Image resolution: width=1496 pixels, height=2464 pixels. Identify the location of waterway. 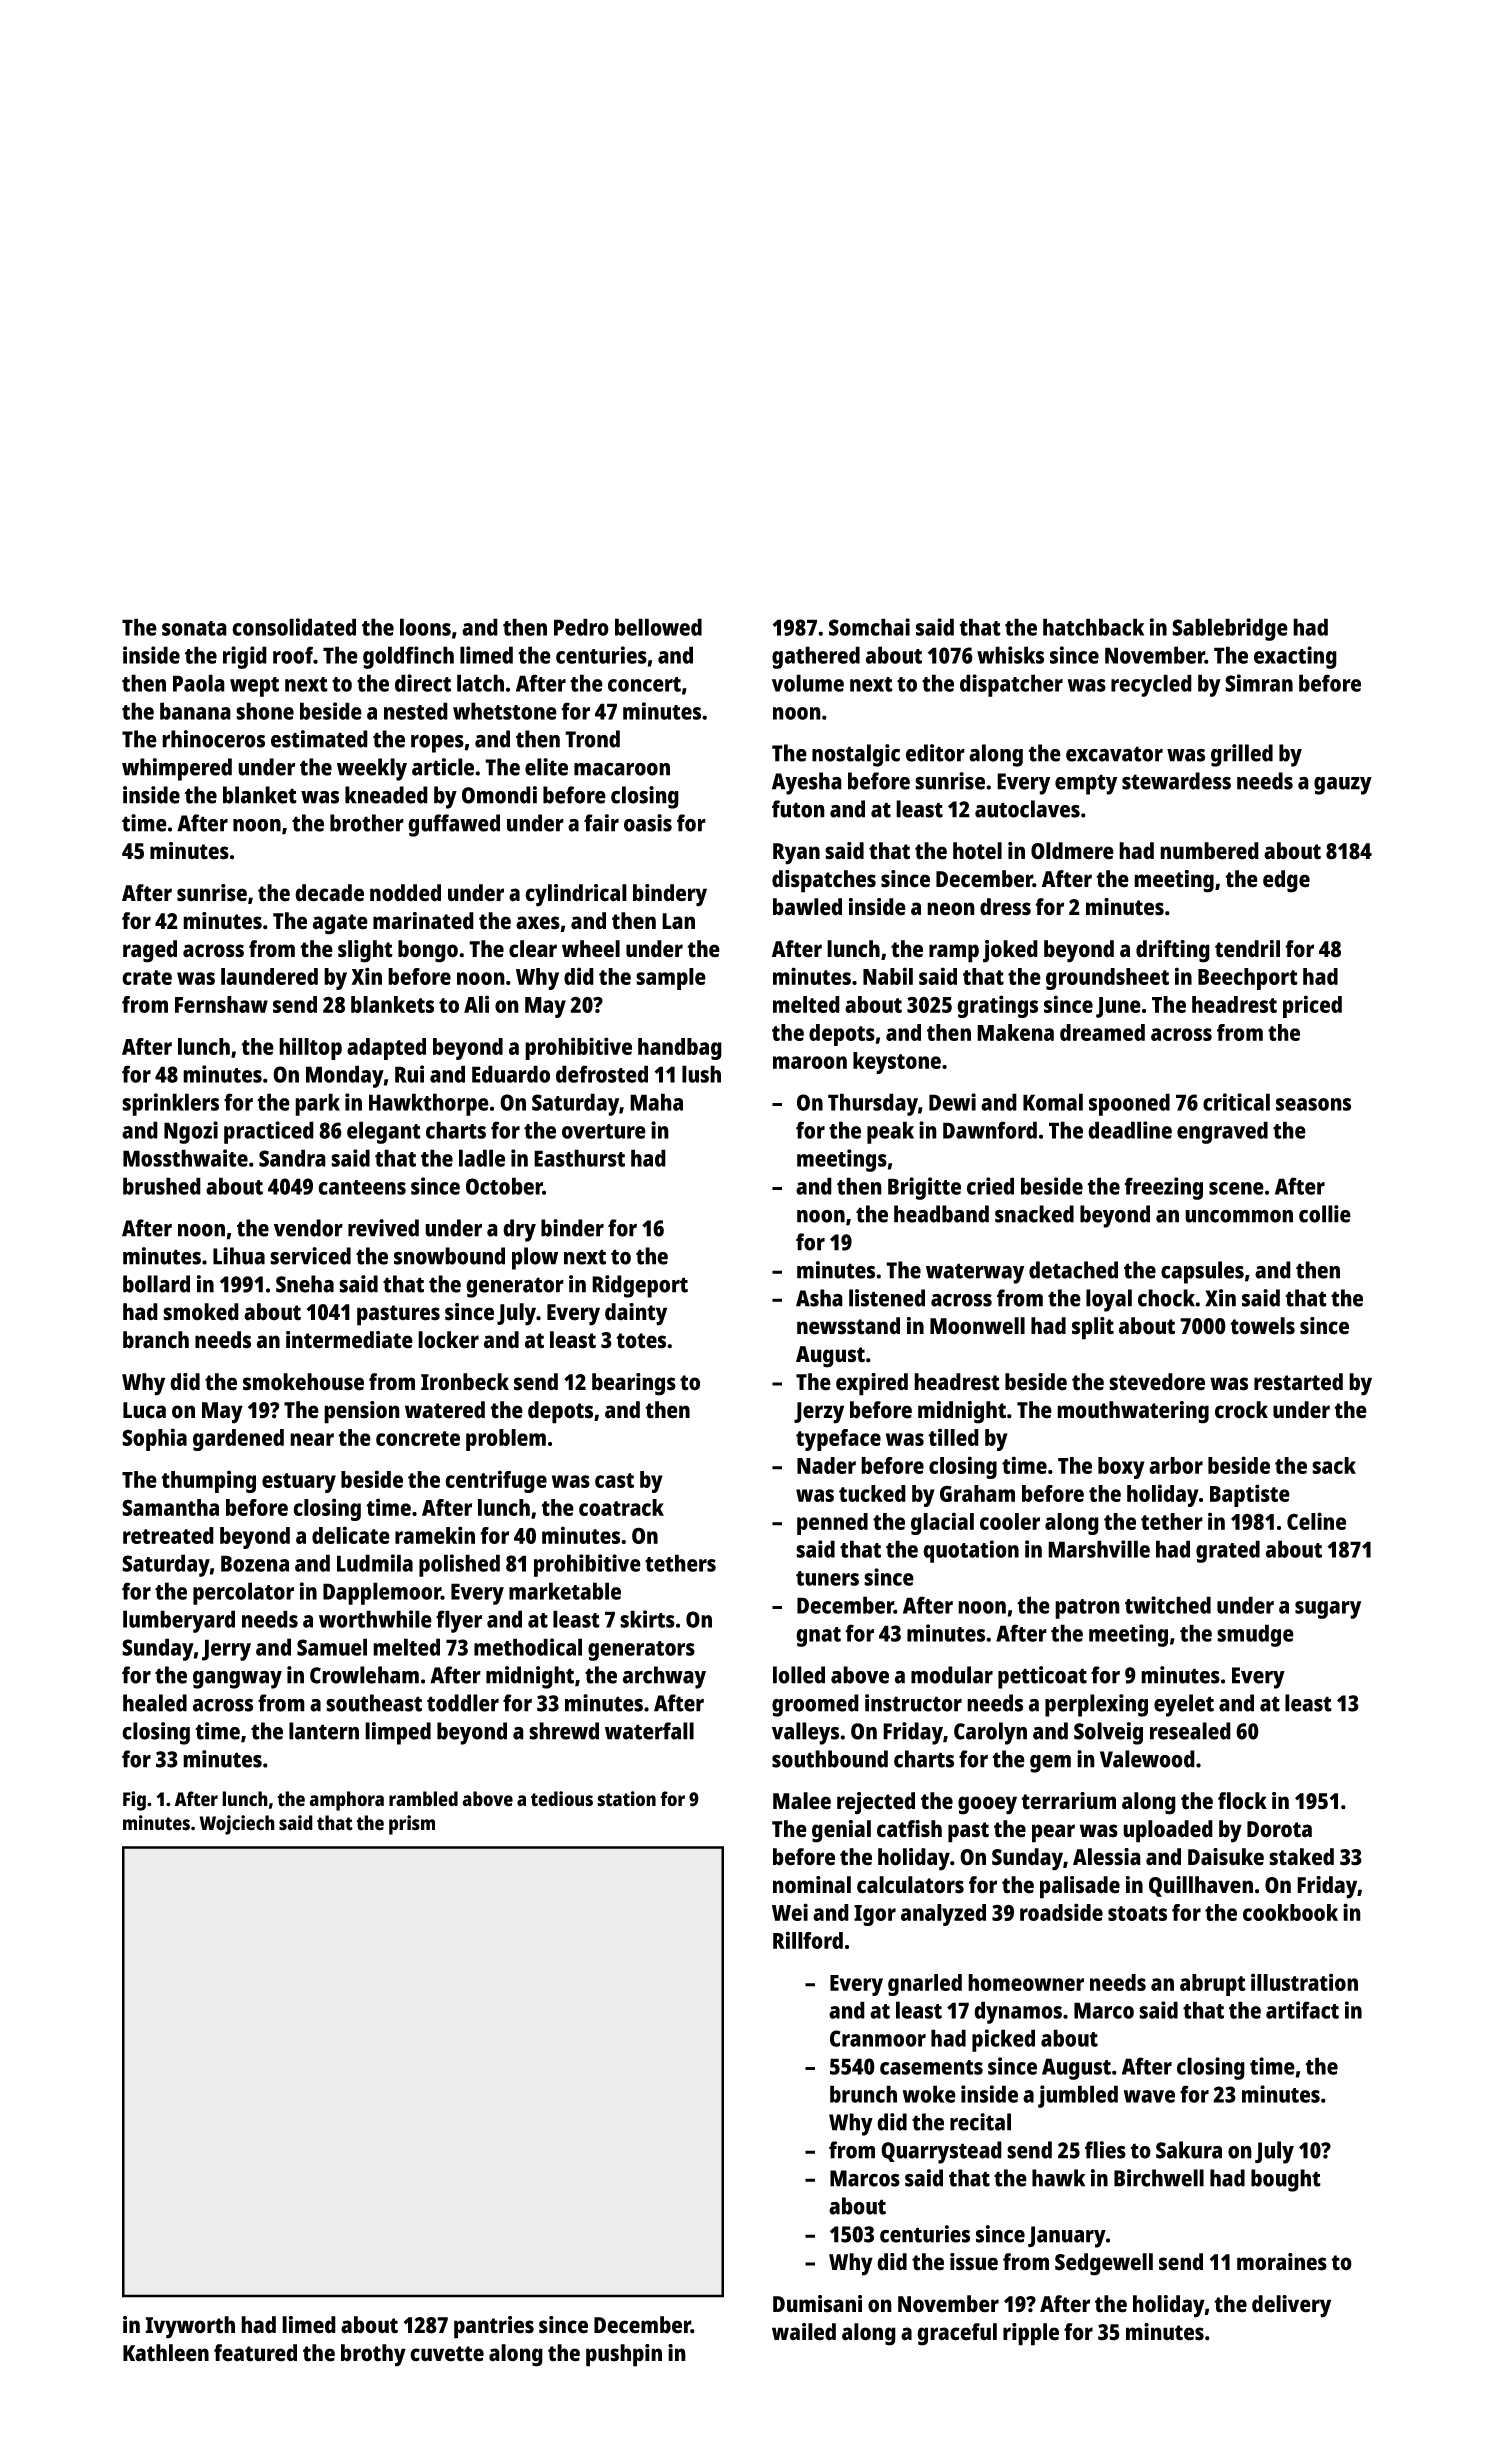
(975, 1273).
